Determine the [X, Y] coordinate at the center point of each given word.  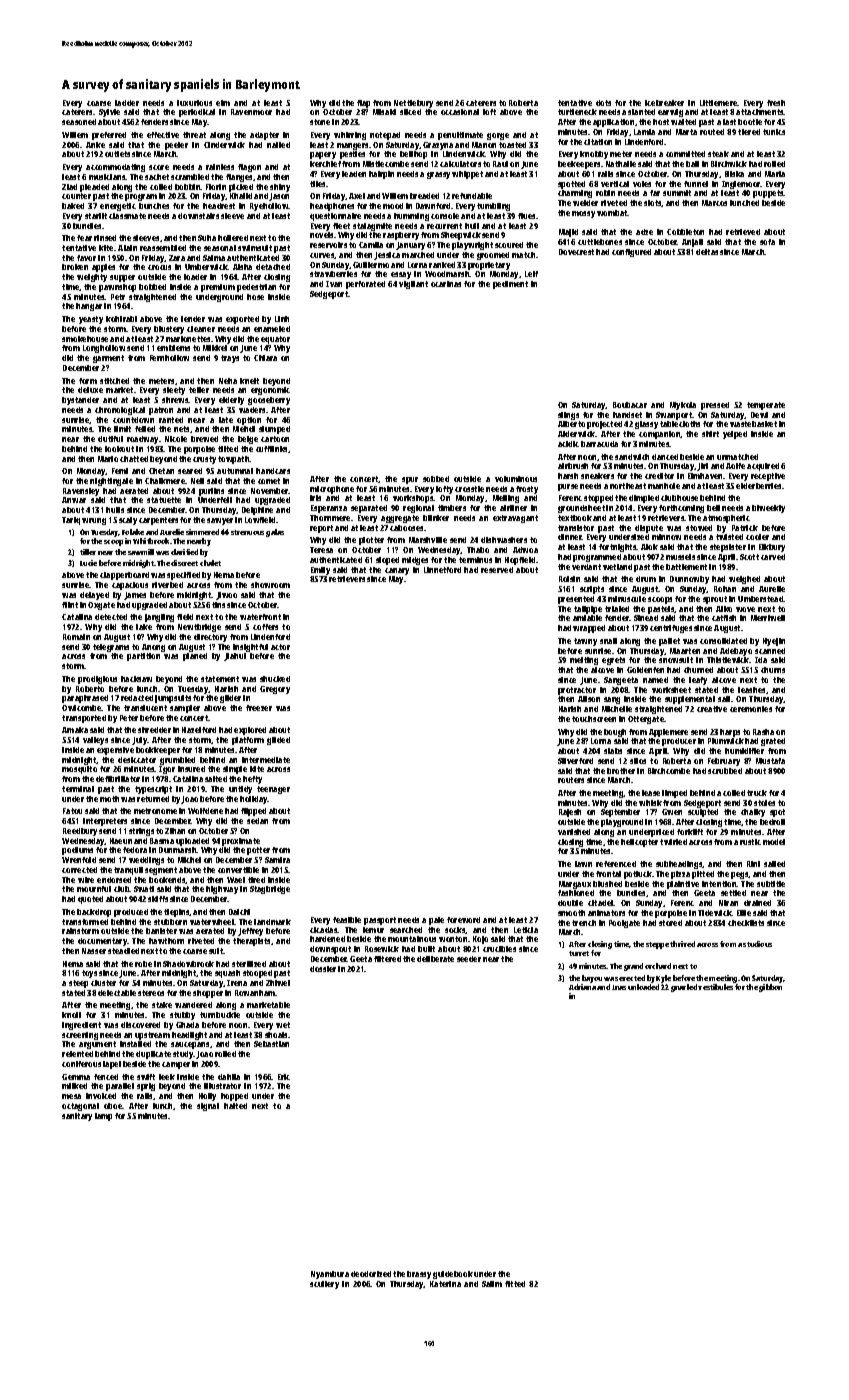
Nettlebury [413, 104]
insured [191, 769]
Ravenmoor [251, 112]
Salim [492, 1284]
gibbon [770, 988]
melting [584, 661]
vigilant [413, 285]
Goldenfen [645, 670]
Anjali [692, 243]
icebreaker [664, 103]
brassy [419, 1275]
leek [167, 1077]
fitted [515, 1284]
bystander [80, 401]
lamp [103, 1117]
